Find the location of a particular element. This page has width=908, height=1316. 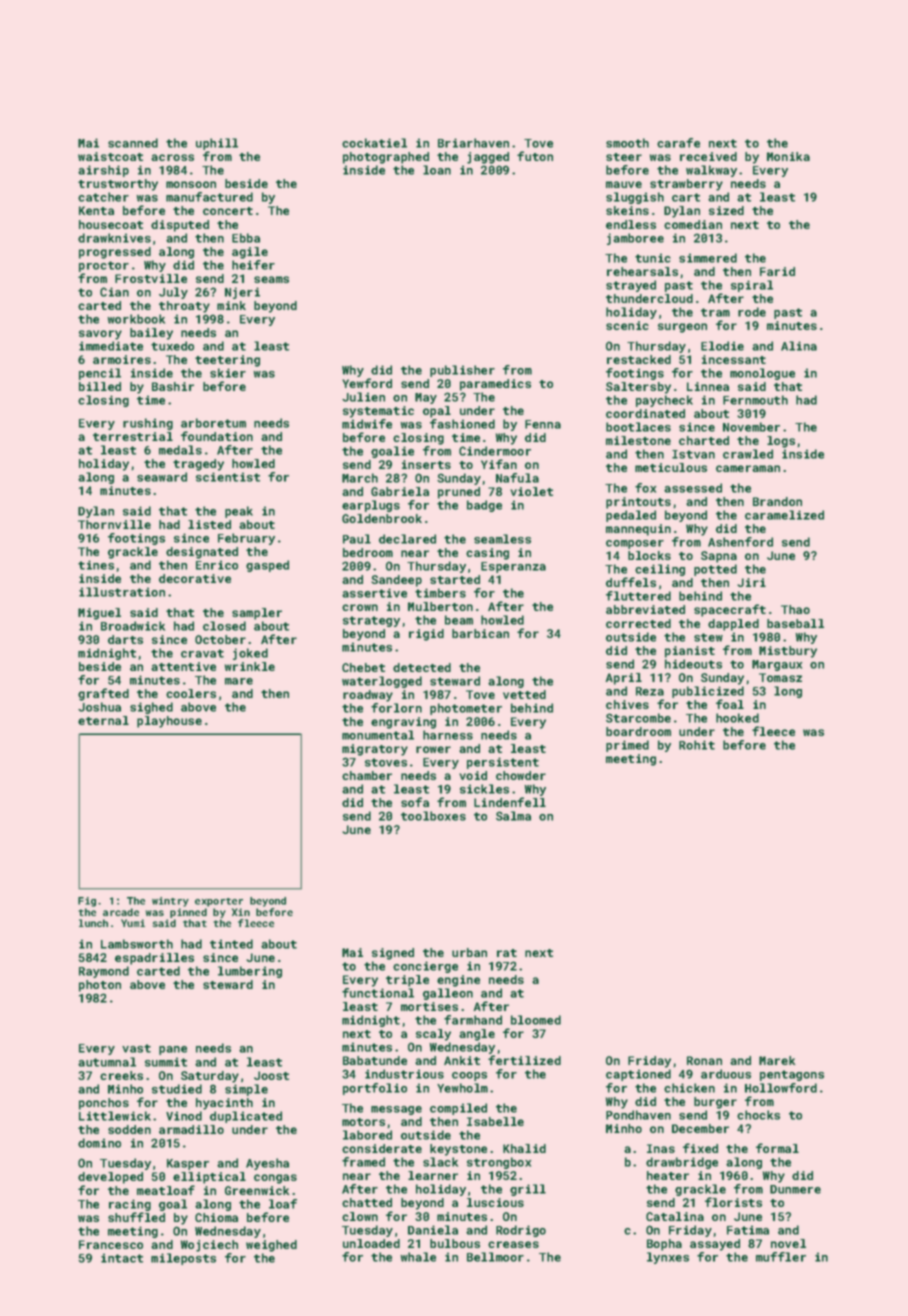

violet is located at coordinates (531, 491).
